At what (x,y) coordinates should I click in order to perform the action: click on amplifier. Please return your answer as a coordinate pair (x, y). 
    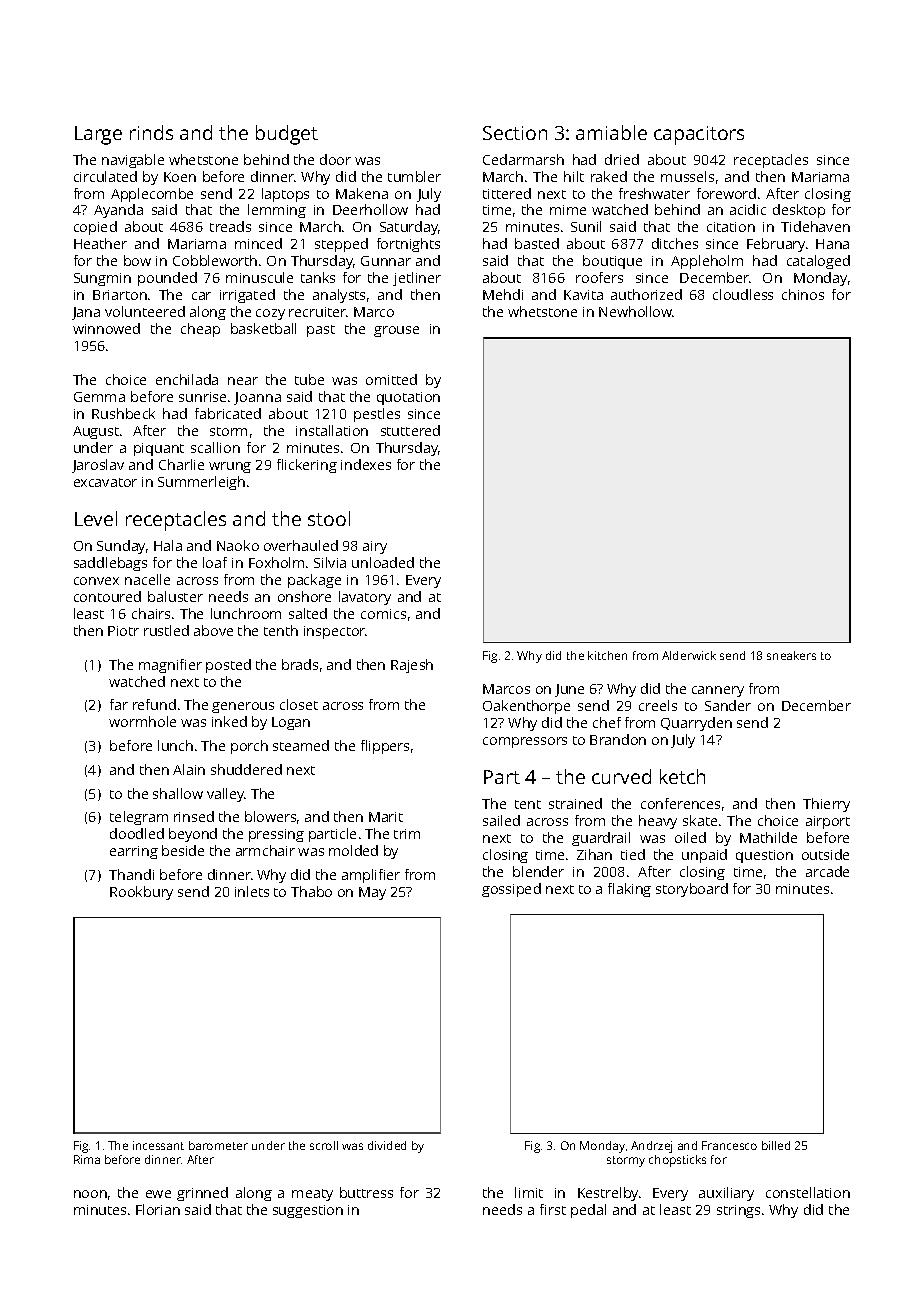
    Looking at the image, I should click on (371, 876).
